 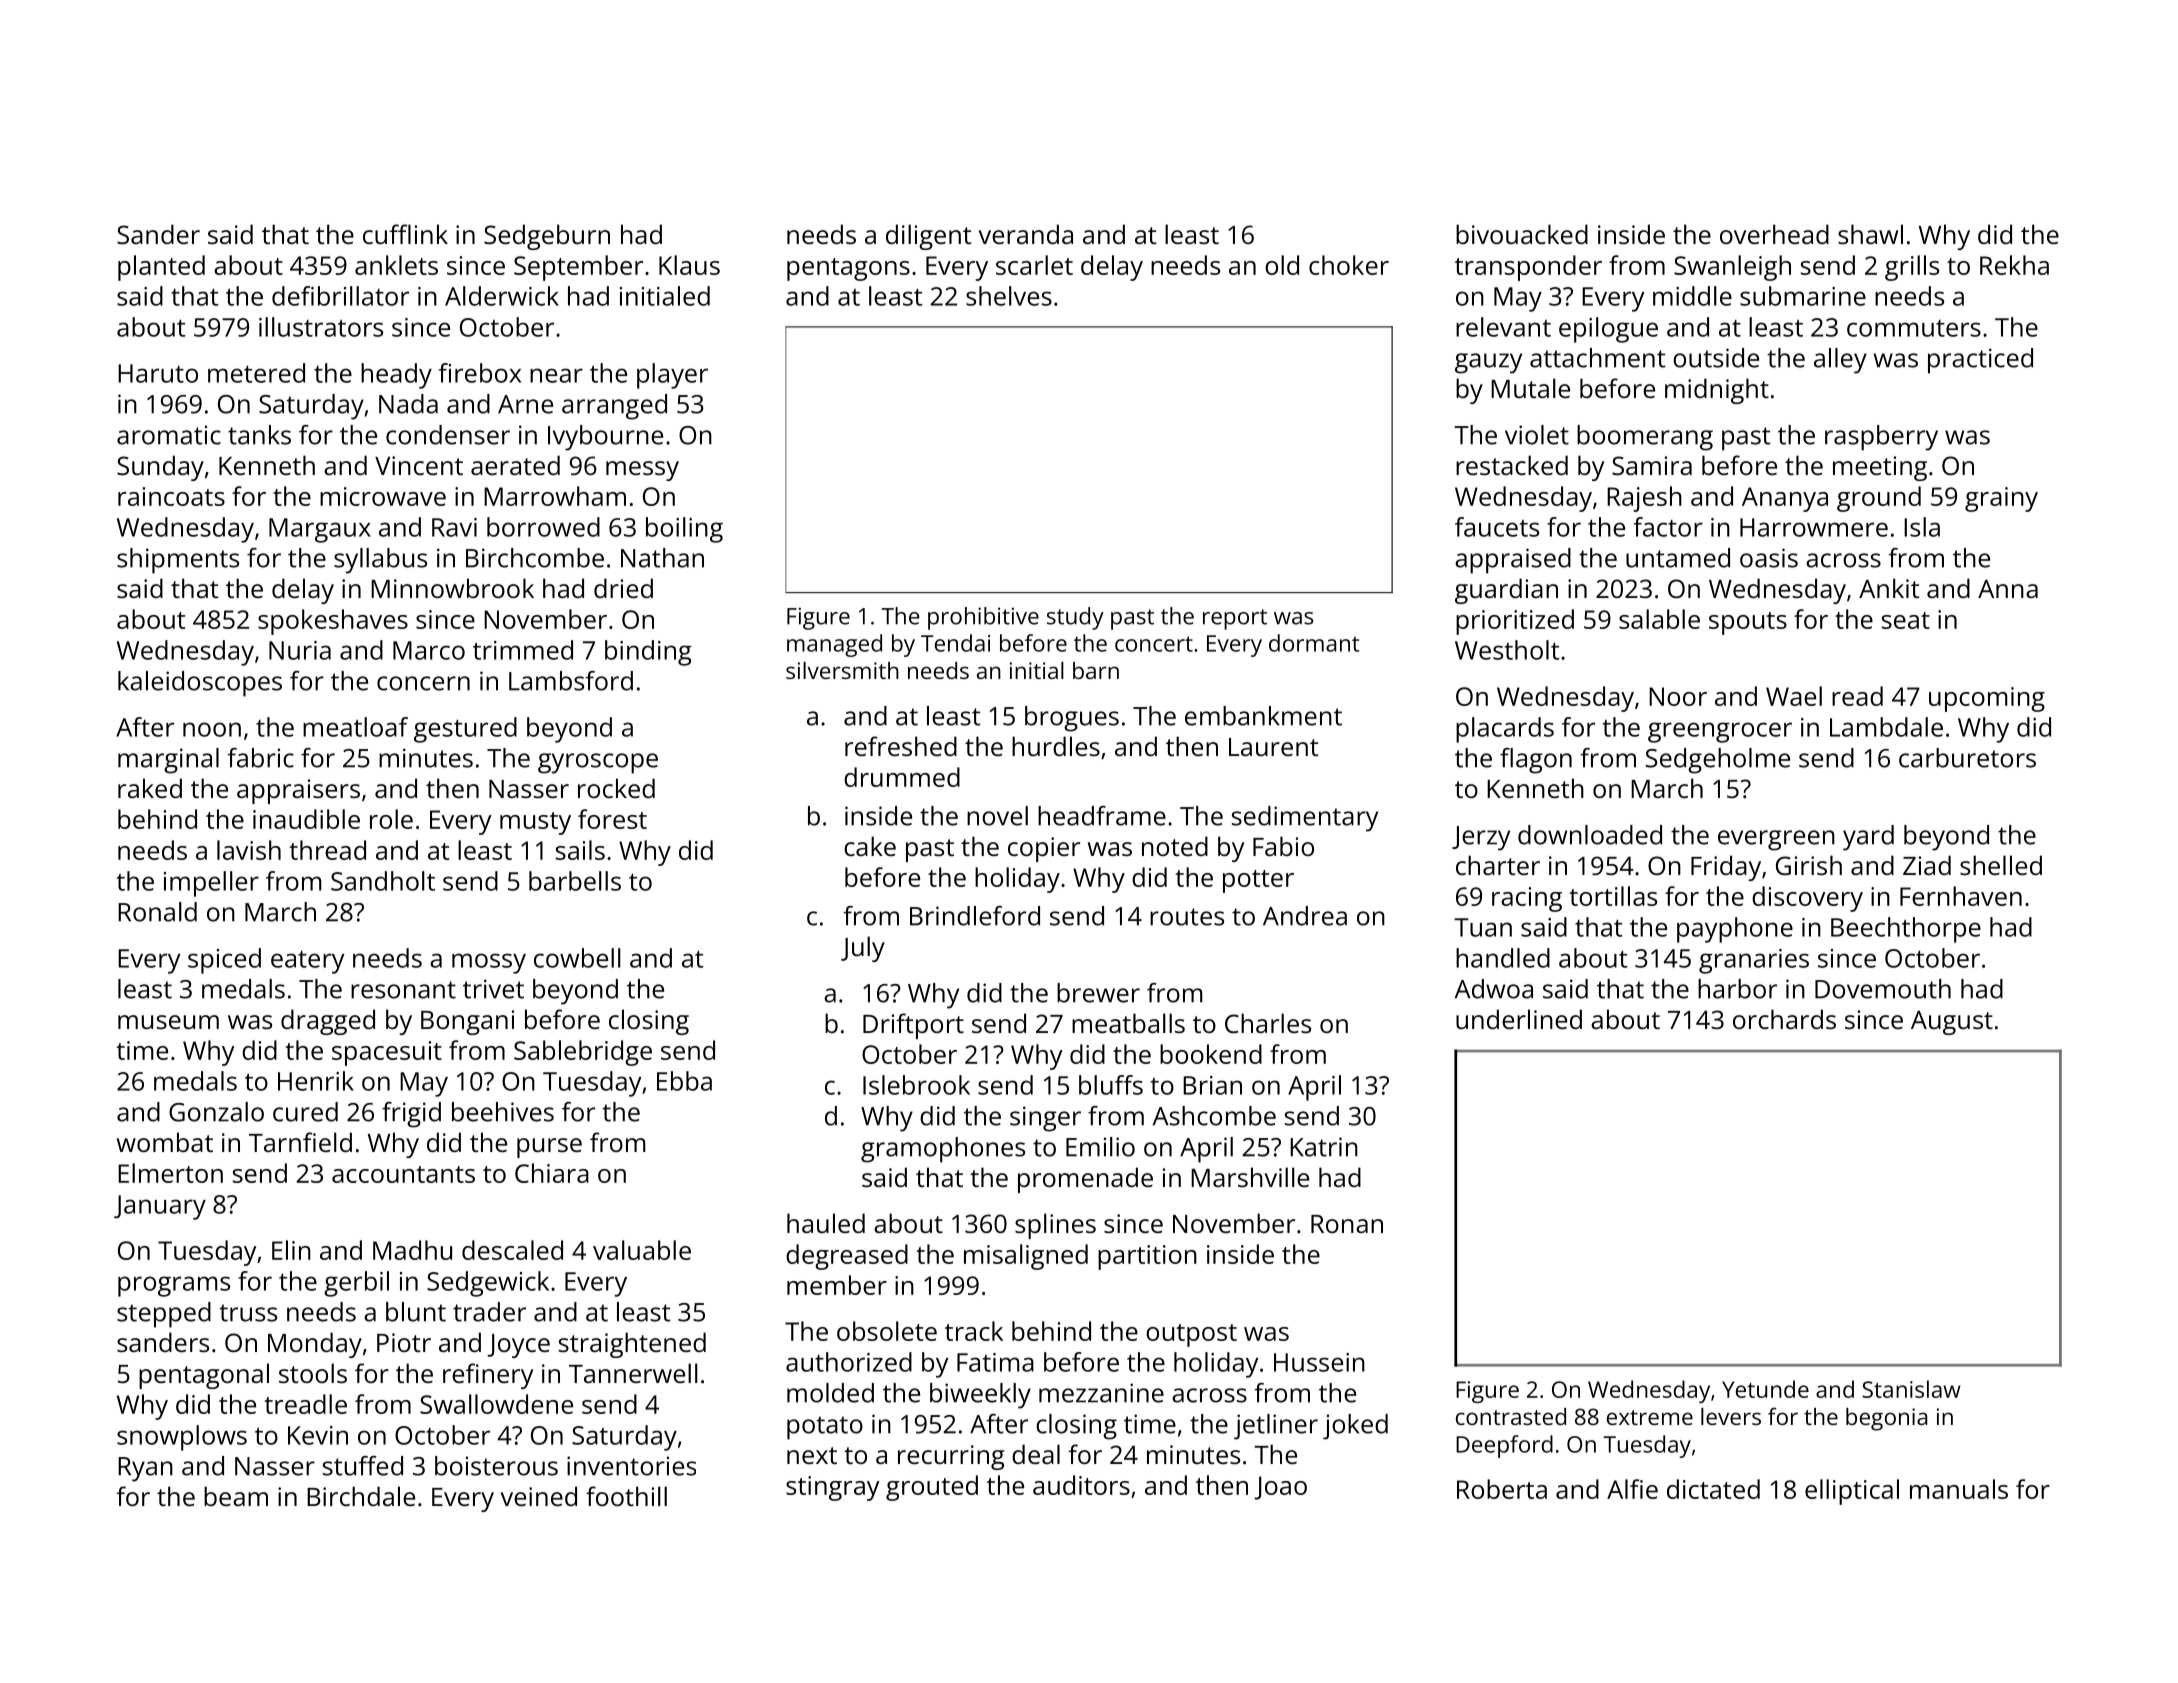 I want to click on Monday, so click(x=315, y=1345).
